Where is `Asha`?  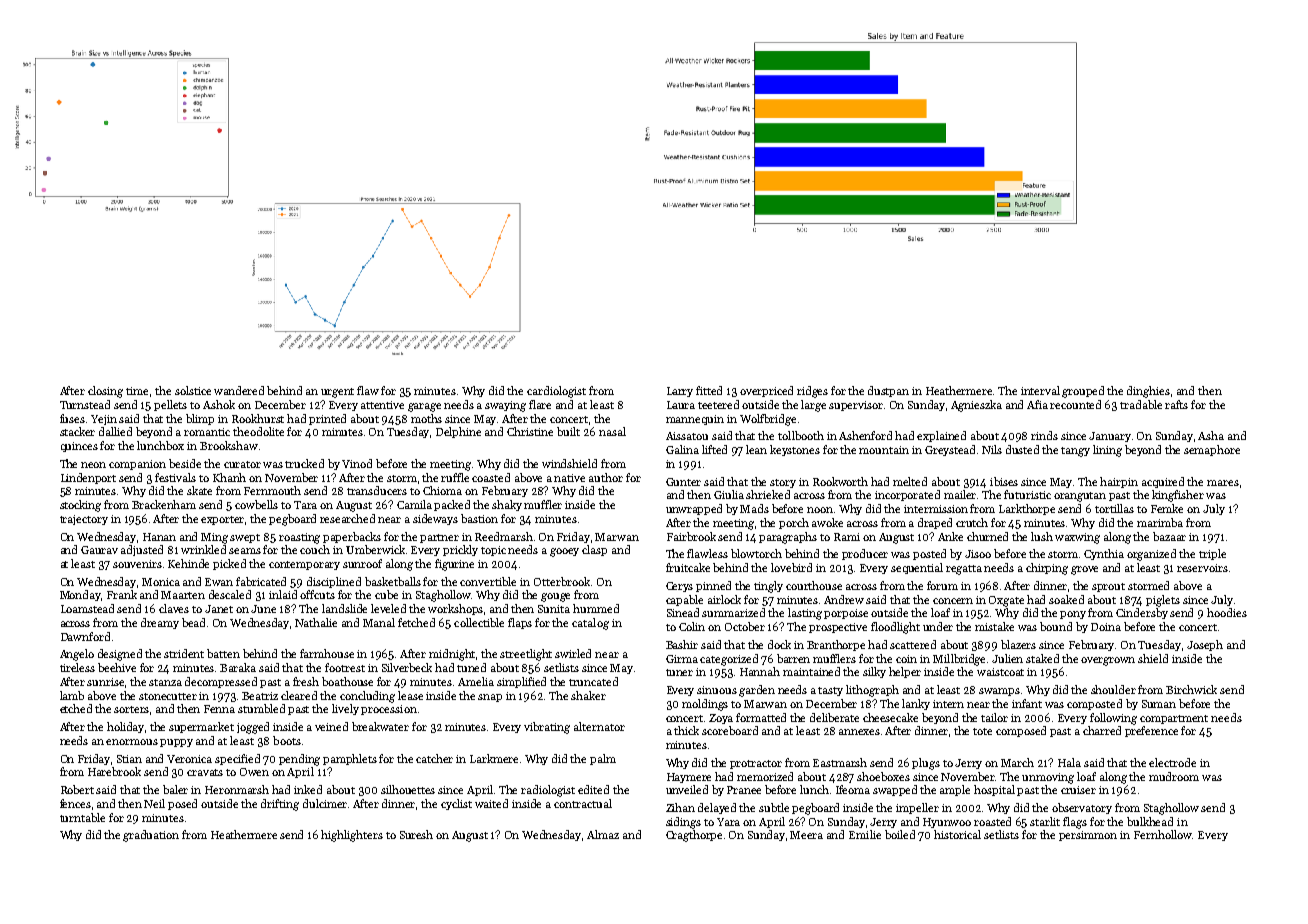
Asha is located at coordinates (1211, 435).
